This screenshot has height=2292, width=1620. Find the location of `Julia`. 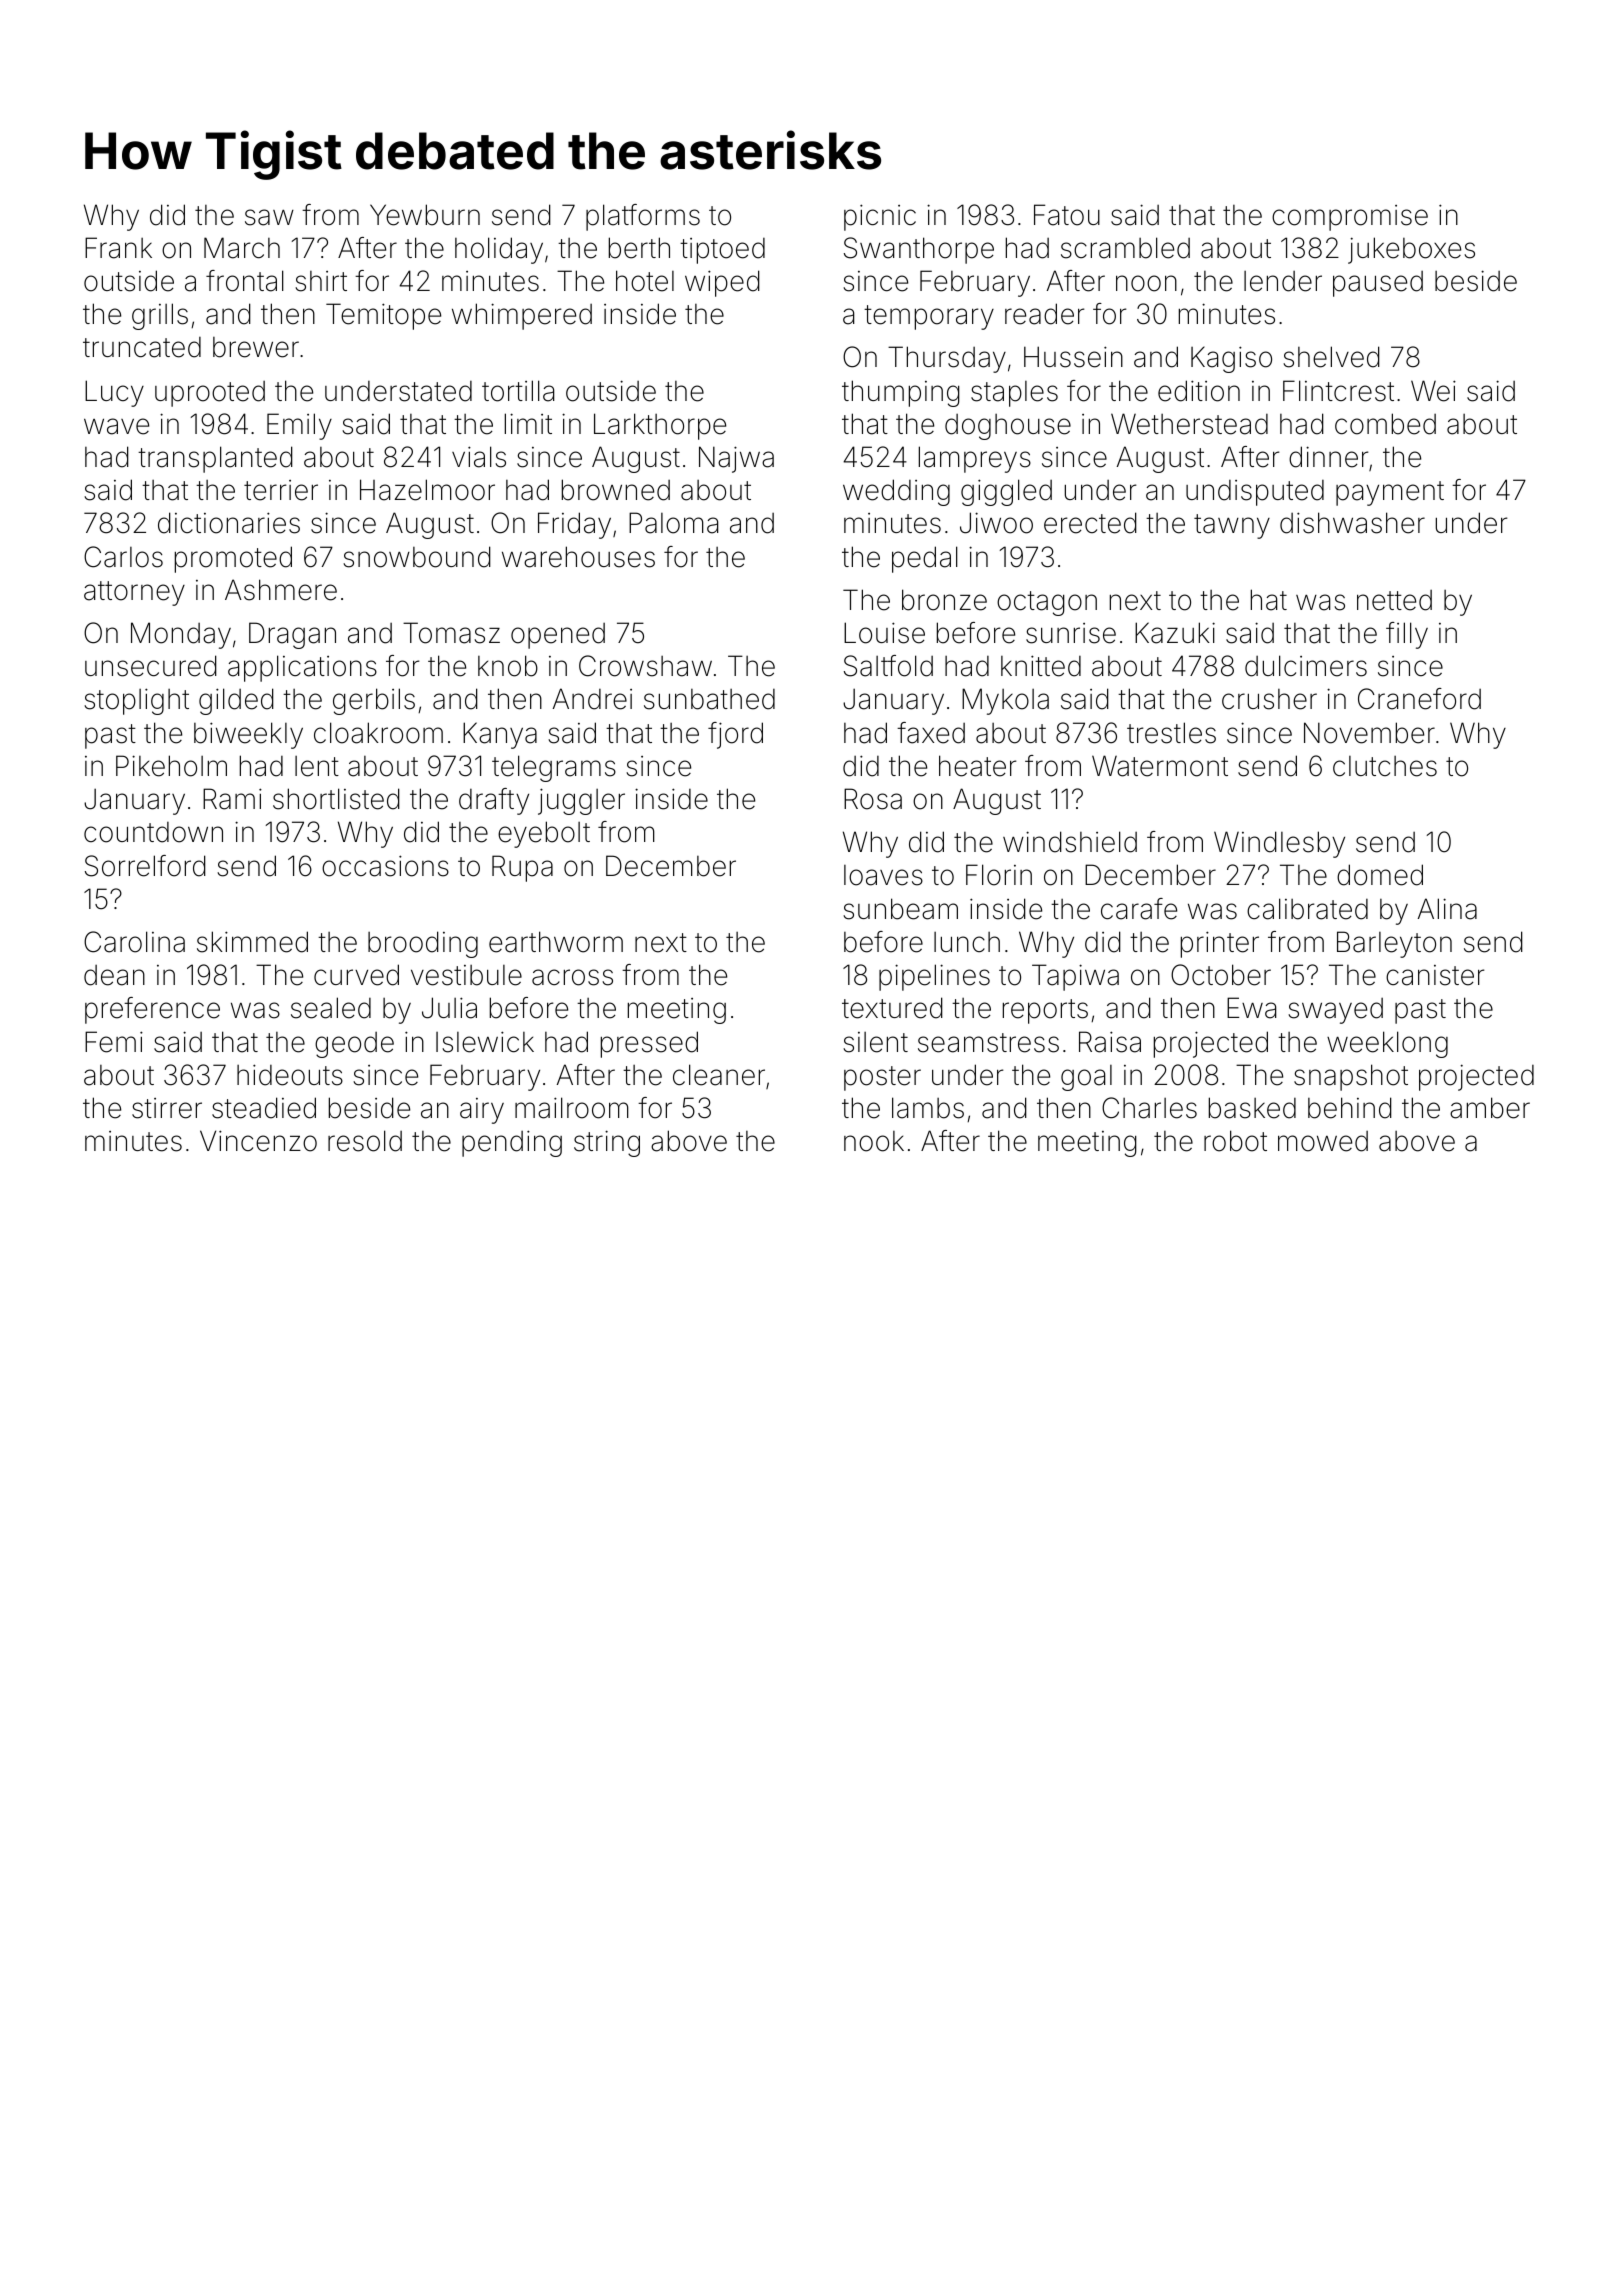

Julia is located at coordinates (449, 1008).
